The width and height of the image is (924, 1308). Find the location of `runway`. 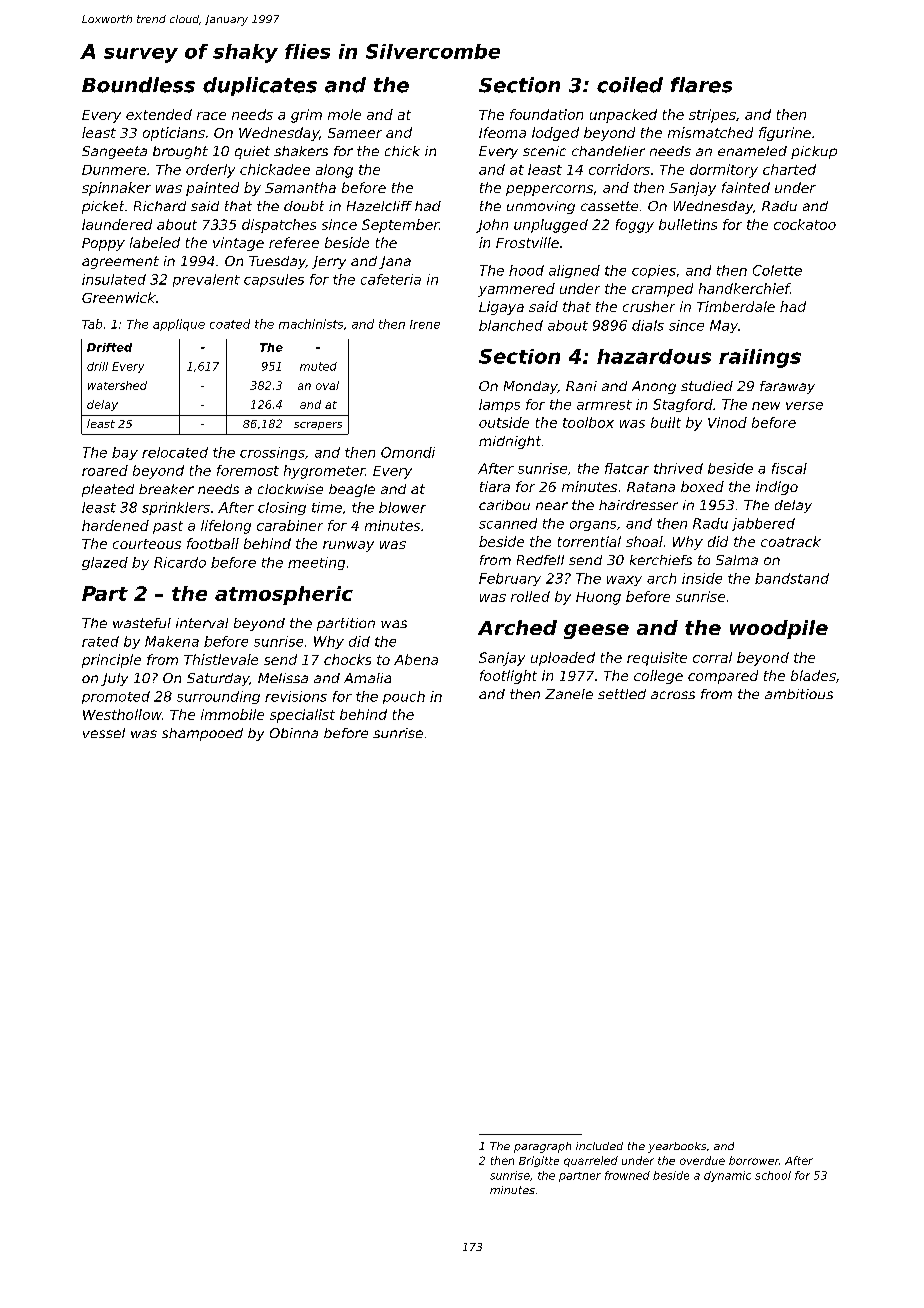

runway is located at coordinates (348, 546).
